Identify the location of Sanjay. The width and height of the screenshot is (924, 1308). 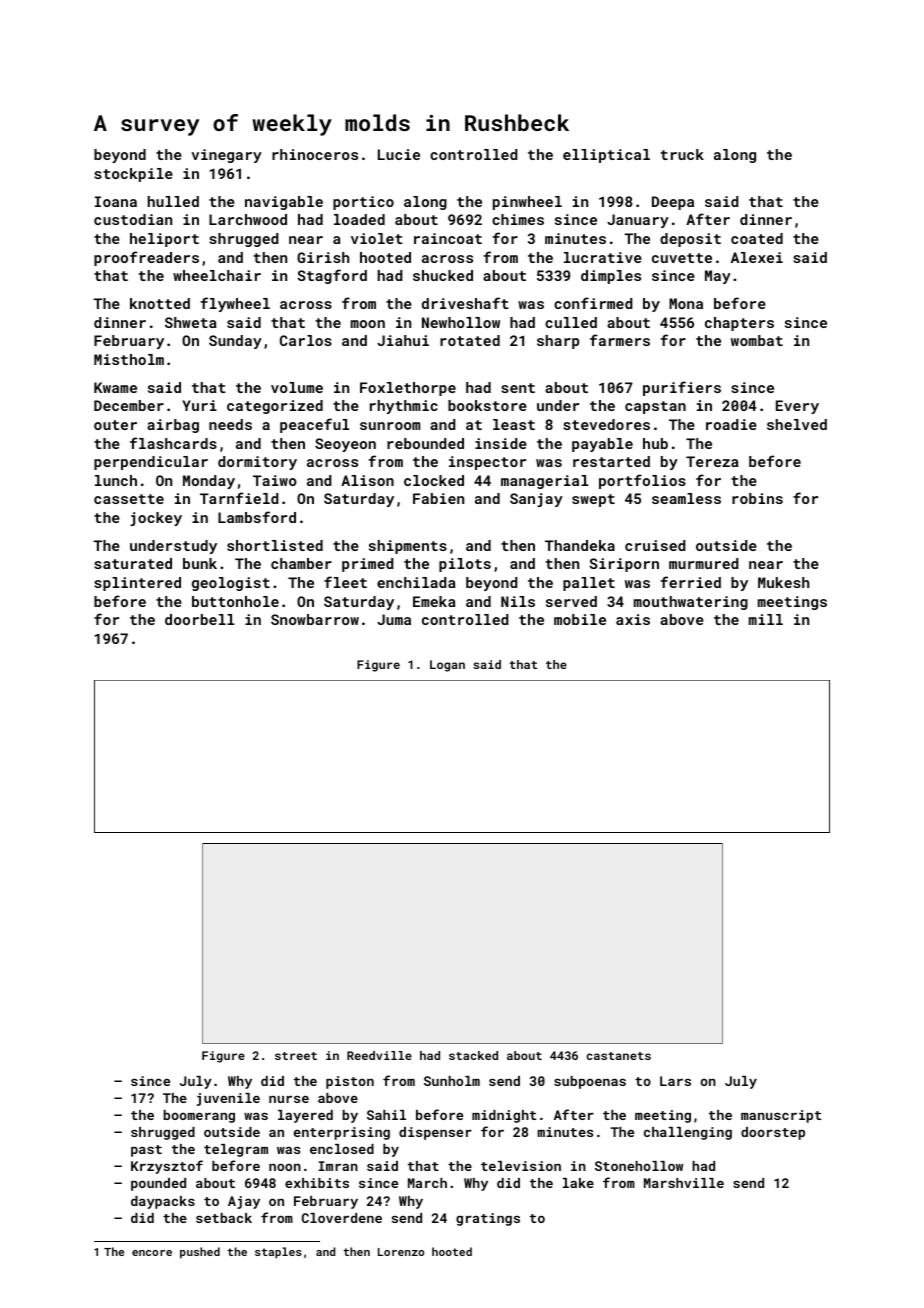
(536, 500).
